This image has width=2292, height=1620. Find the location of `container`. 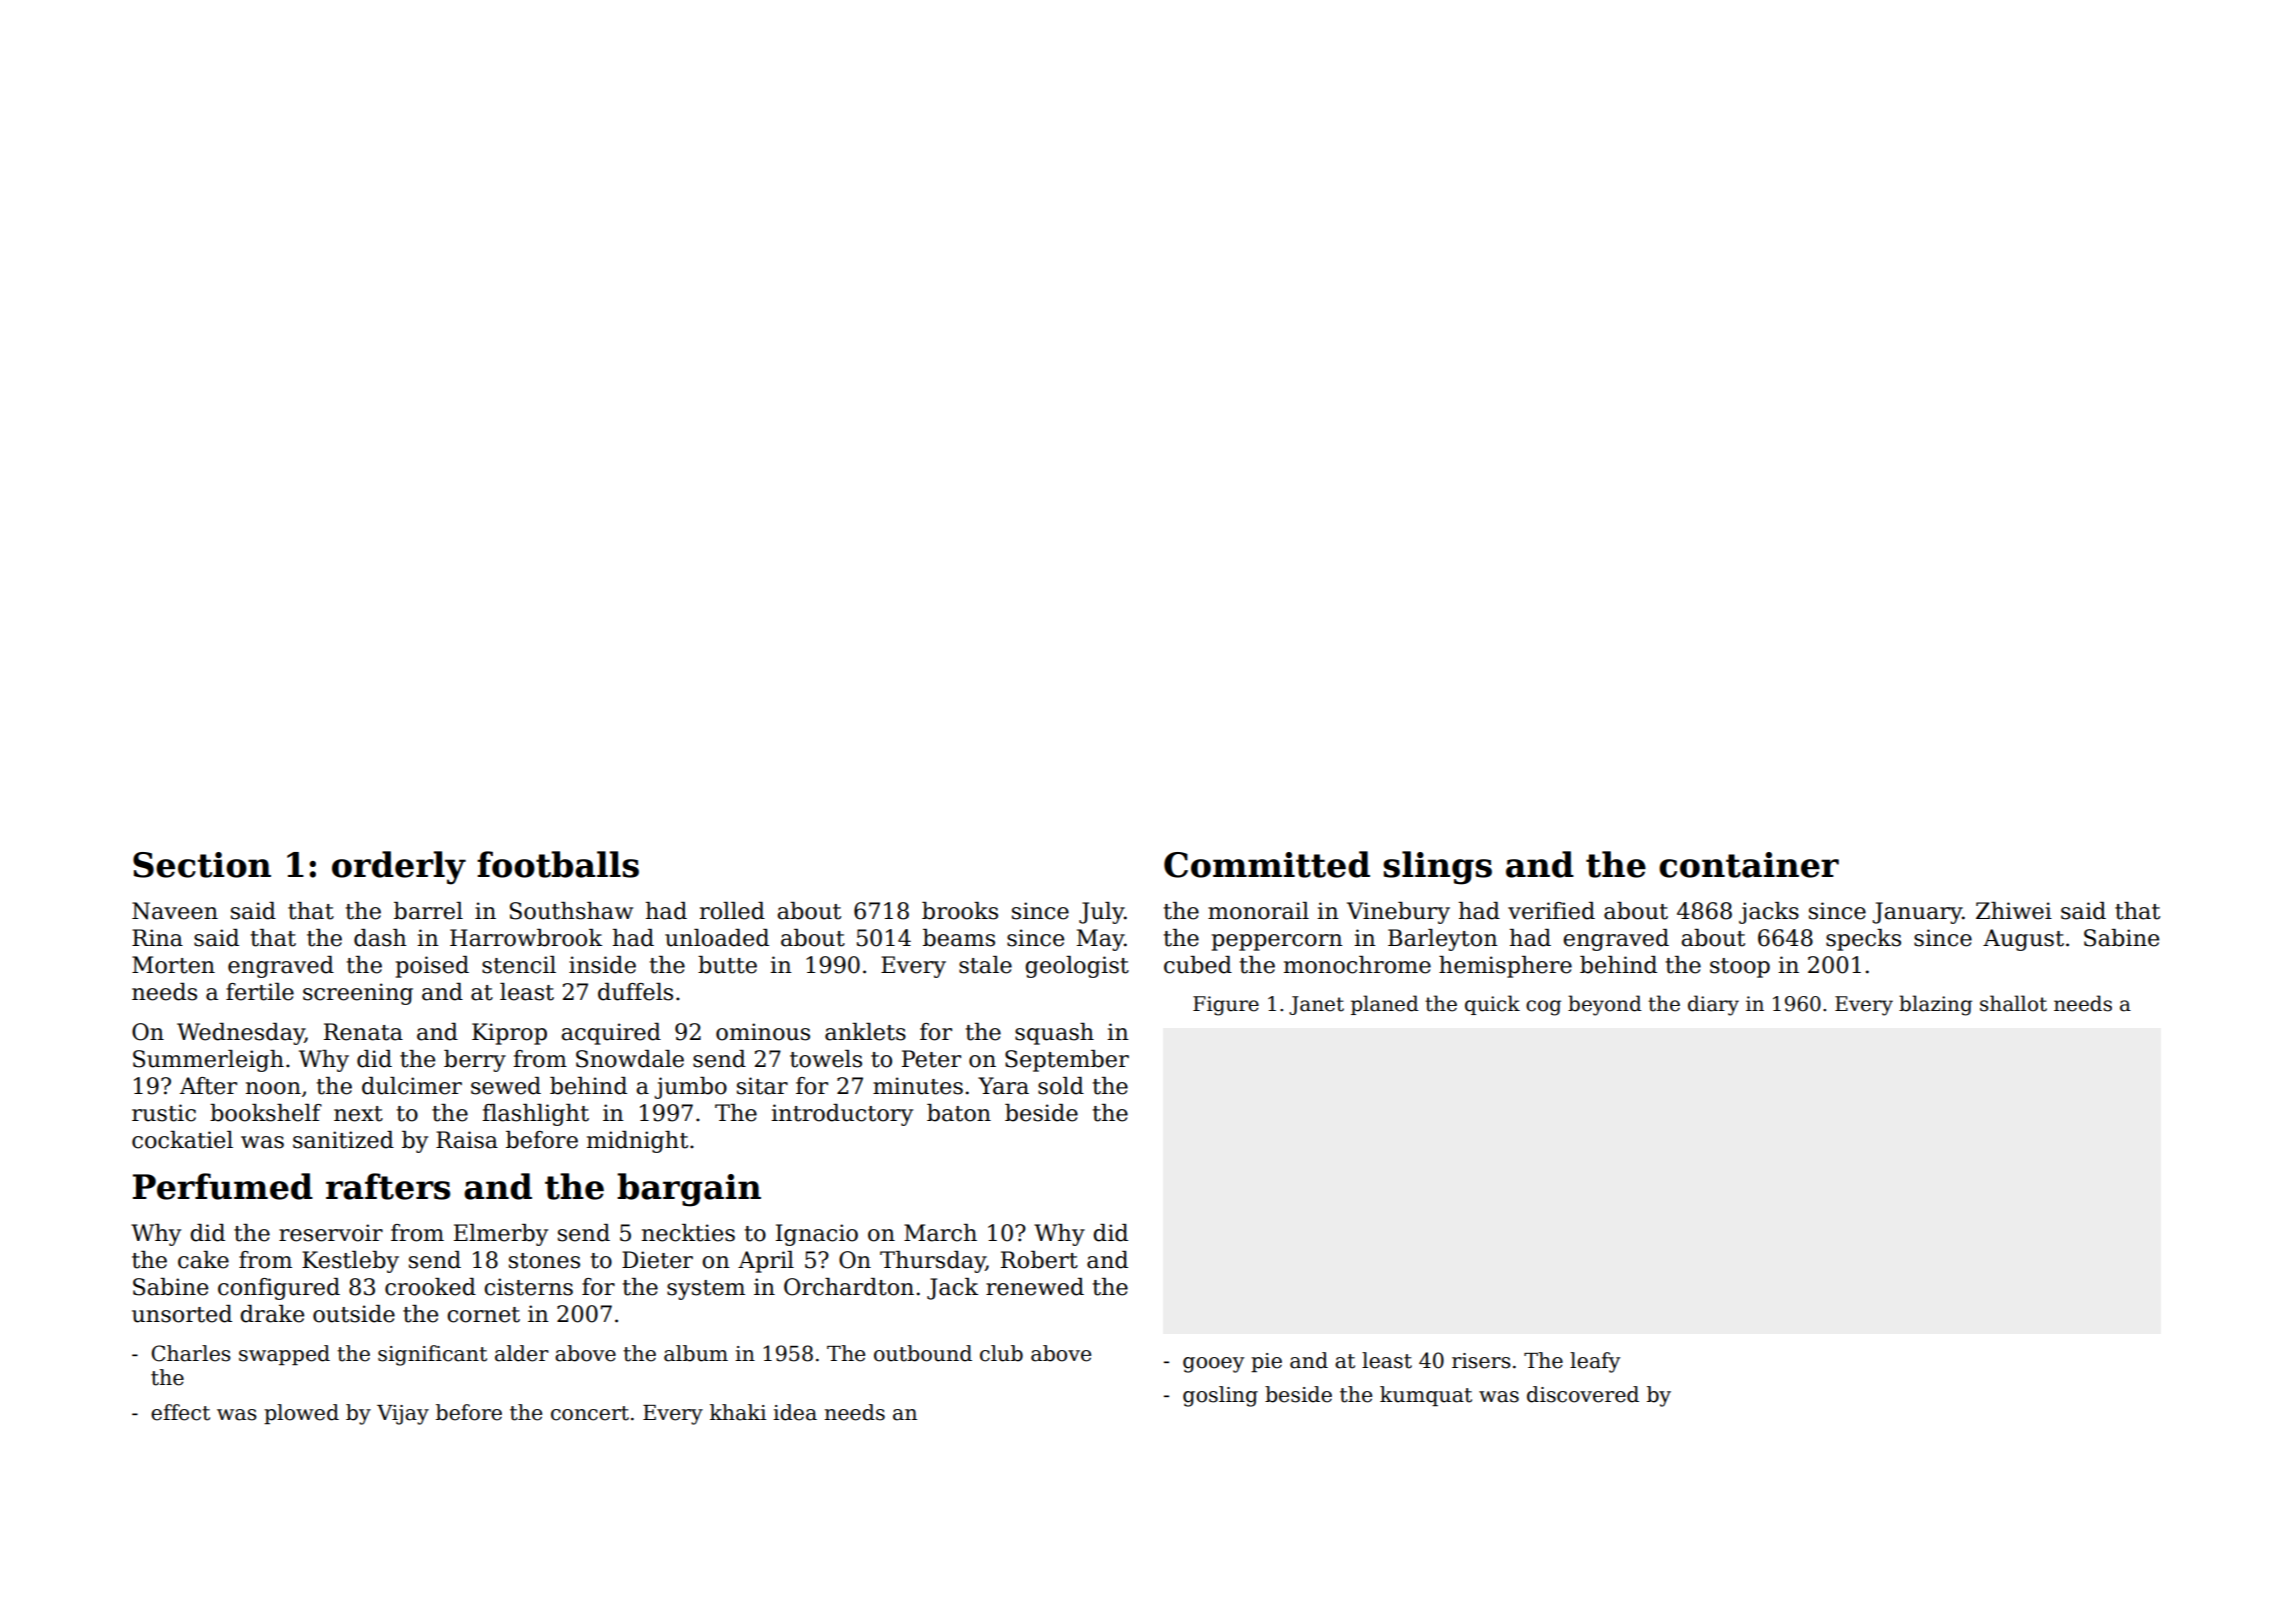

container is located at coordinates (1749, 865).
